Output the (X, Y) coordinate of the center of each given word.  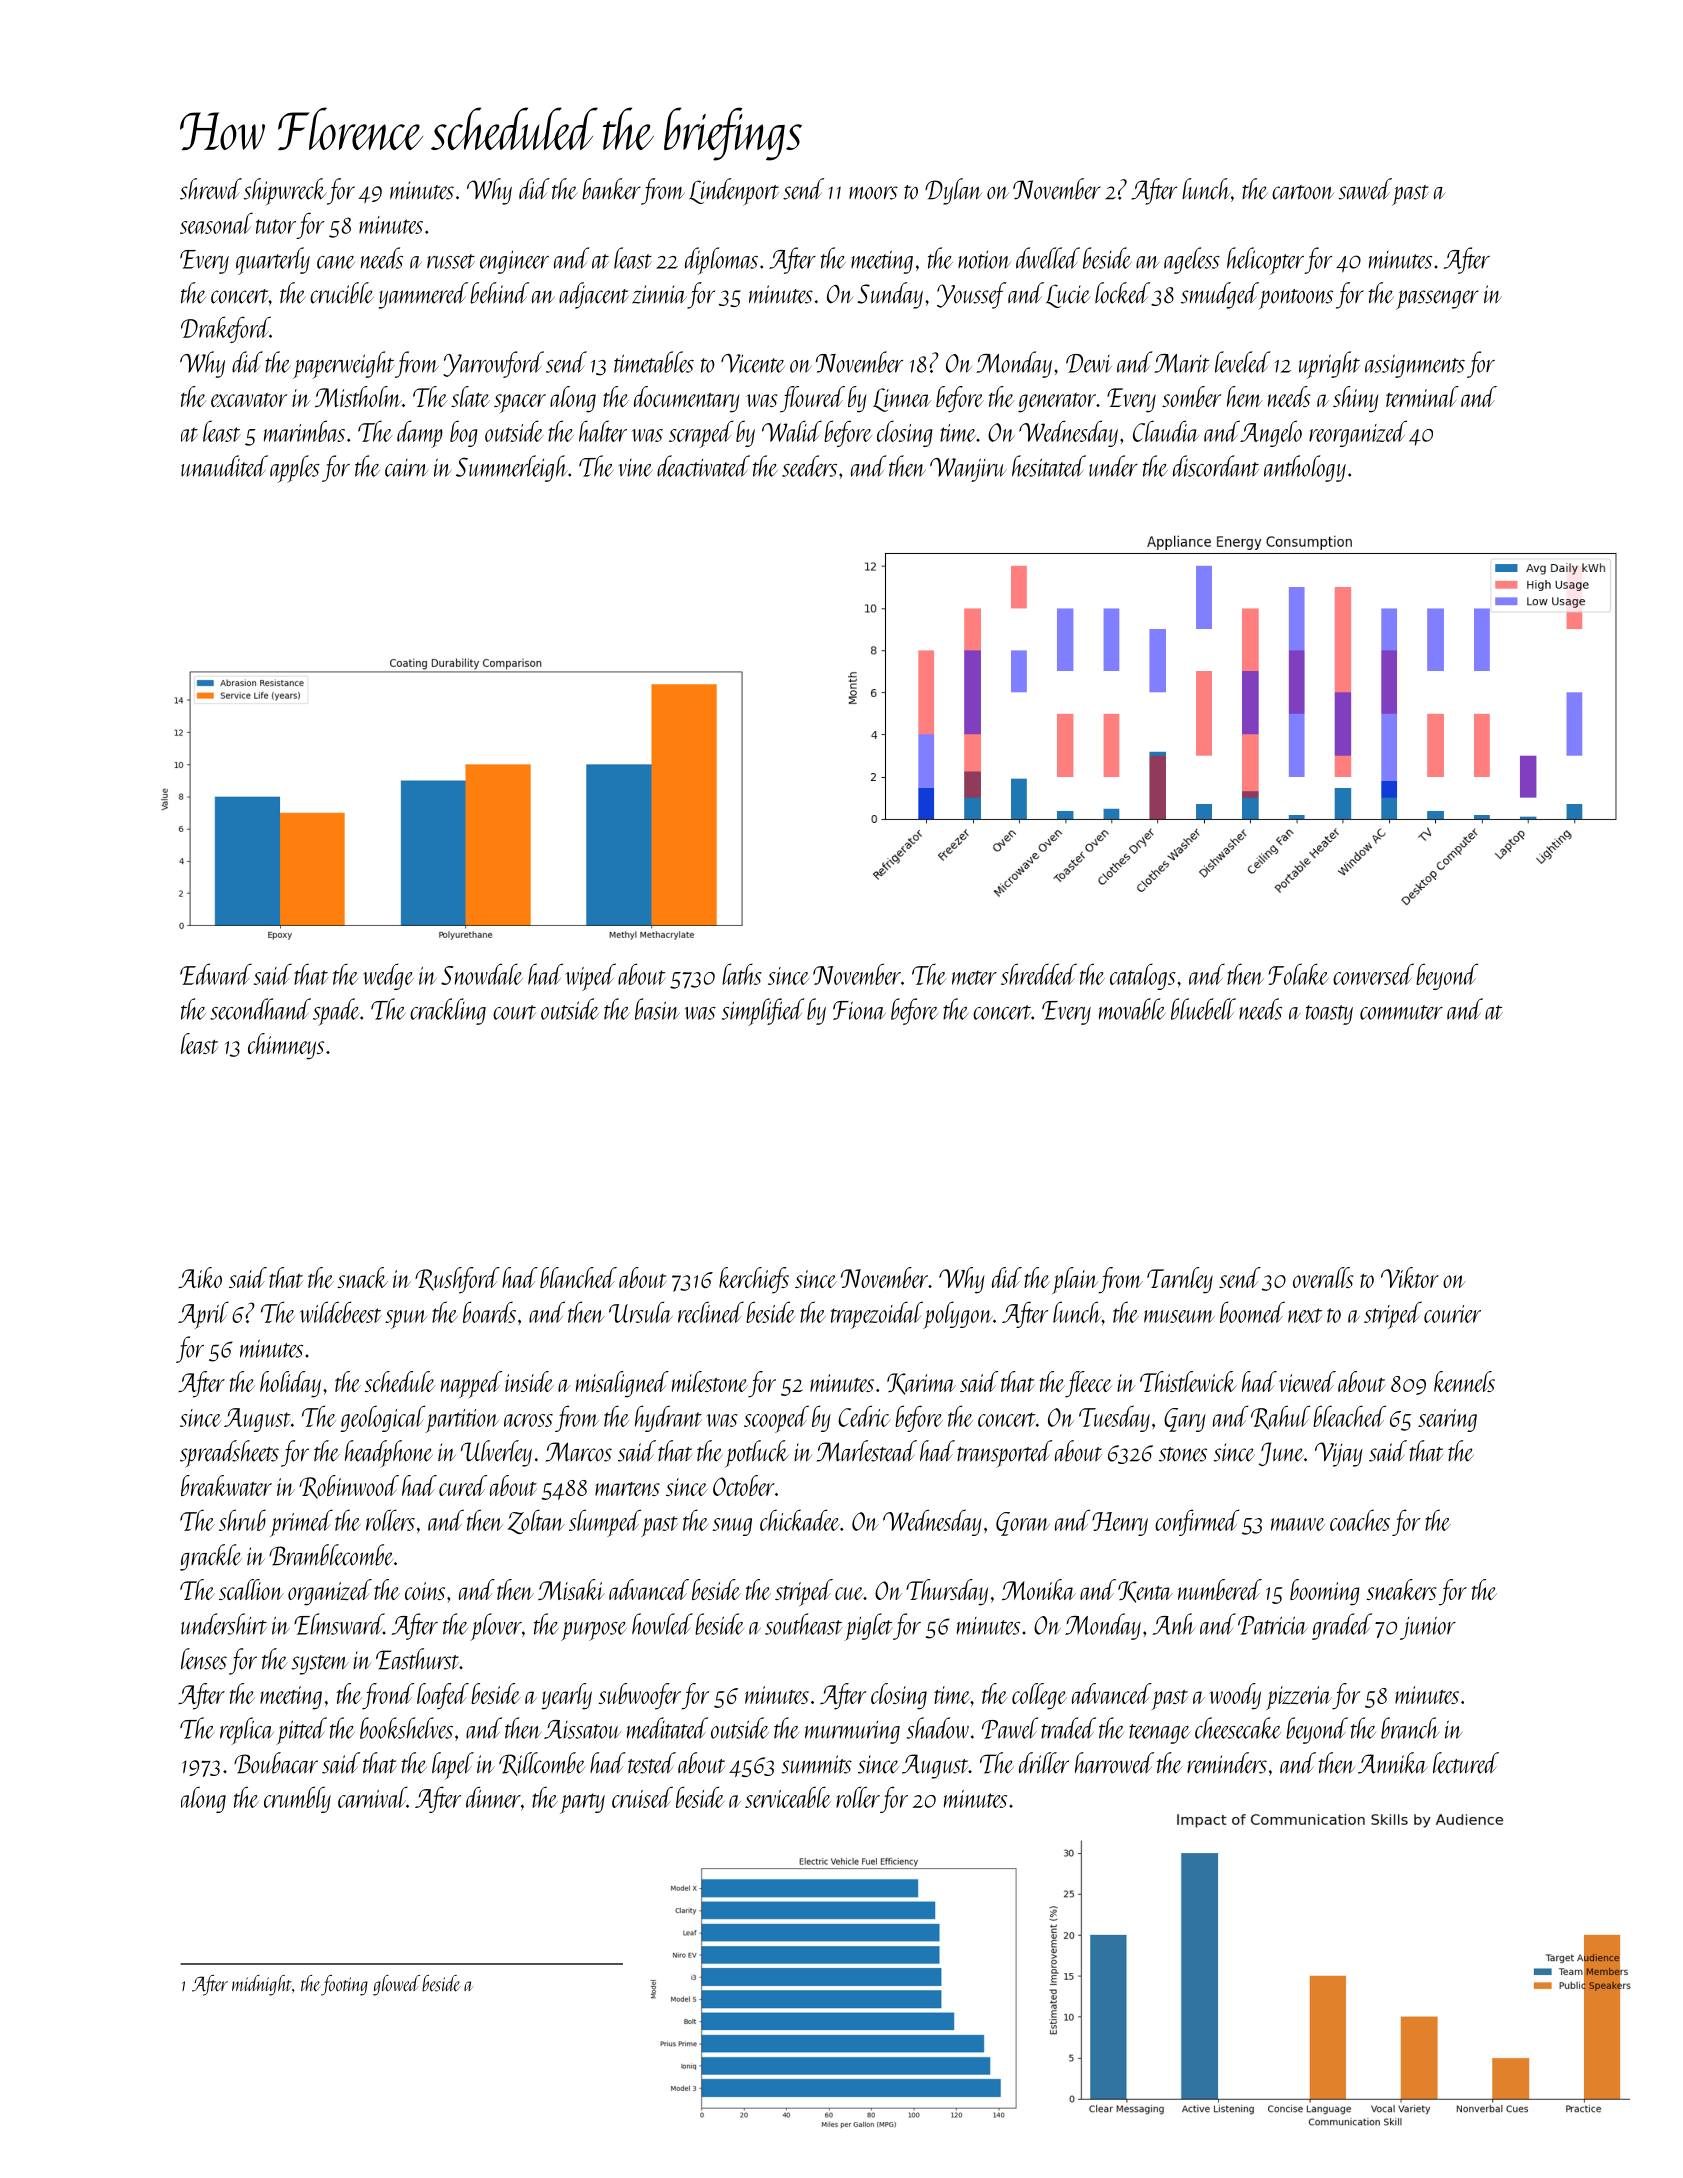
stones (1183, 1454)
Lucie (1068, 296)
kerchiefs (754, 1280)
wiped (590, 977)
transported (1004, 1454)
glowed (396, 1985)
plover (496, 1627)
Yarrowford (493, 364)
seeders (809, 466)
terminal (1422, 396)
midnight (262, 1985)
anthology (1305, 468)
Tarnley (1180, 1280)
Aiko (200, 1277)
